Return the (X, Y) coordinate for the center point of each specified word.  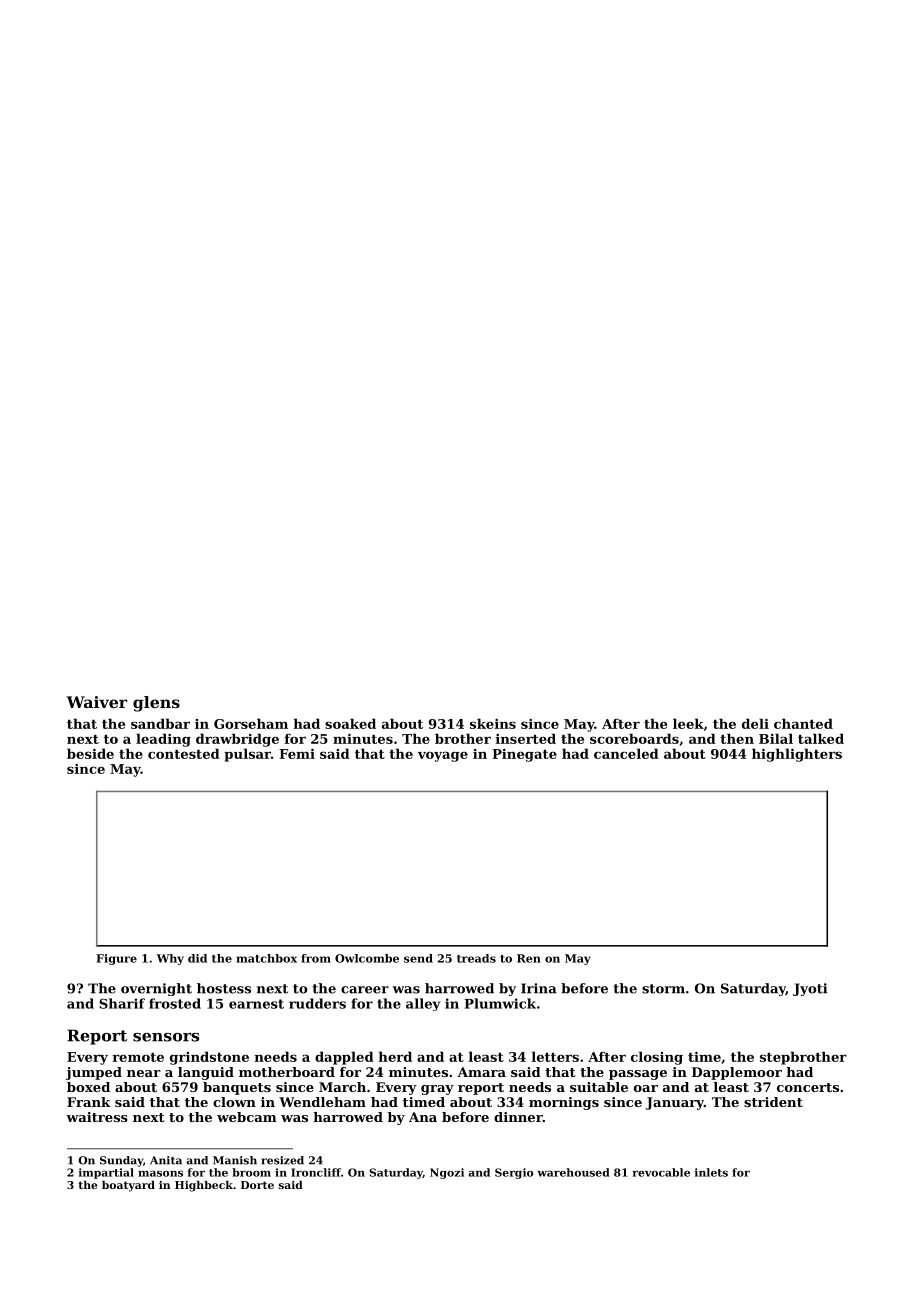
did (197, 958)
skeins (493, 723)
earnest (256, 1004)
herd (395, 1056)
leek (688, 723)
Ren (529, 958)
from (316, 958)
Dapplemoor (737, 1073)
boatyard (128, 1186)
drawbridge (237, 740)
